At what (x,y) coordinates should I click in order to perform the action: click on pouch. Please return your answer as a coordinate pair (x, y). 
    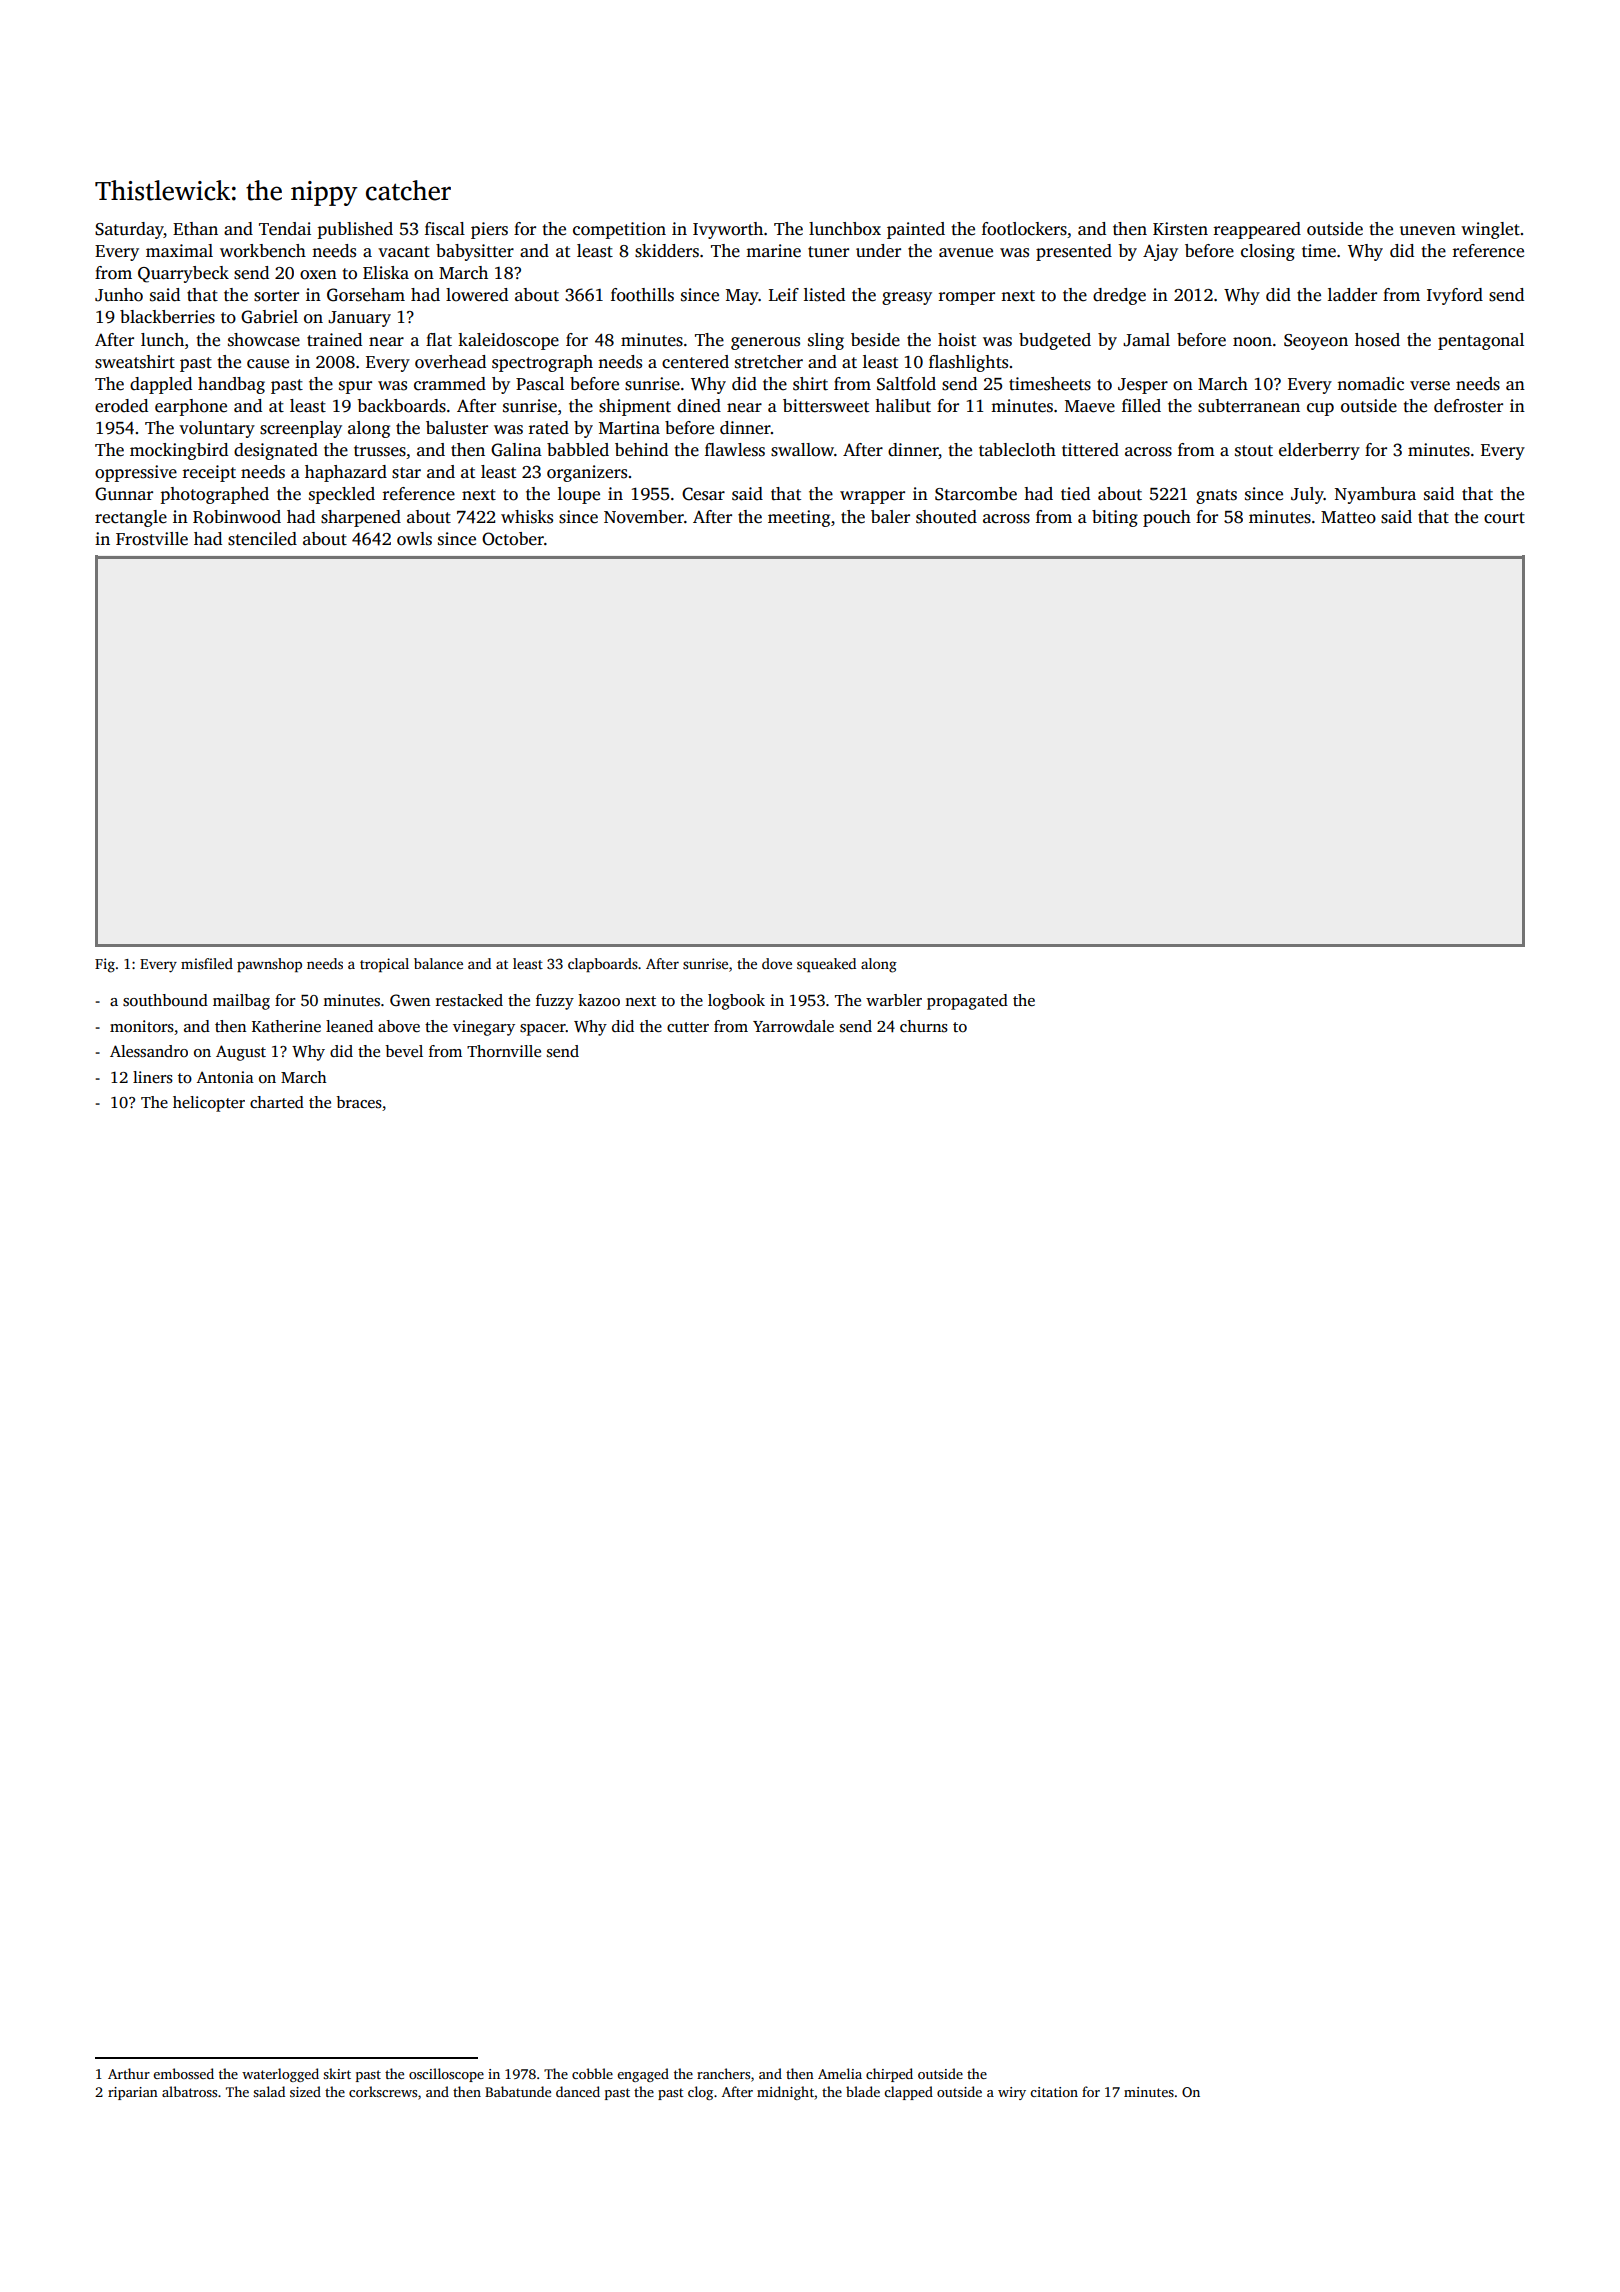
    Looking at the image, I should click on (1167, 518).
